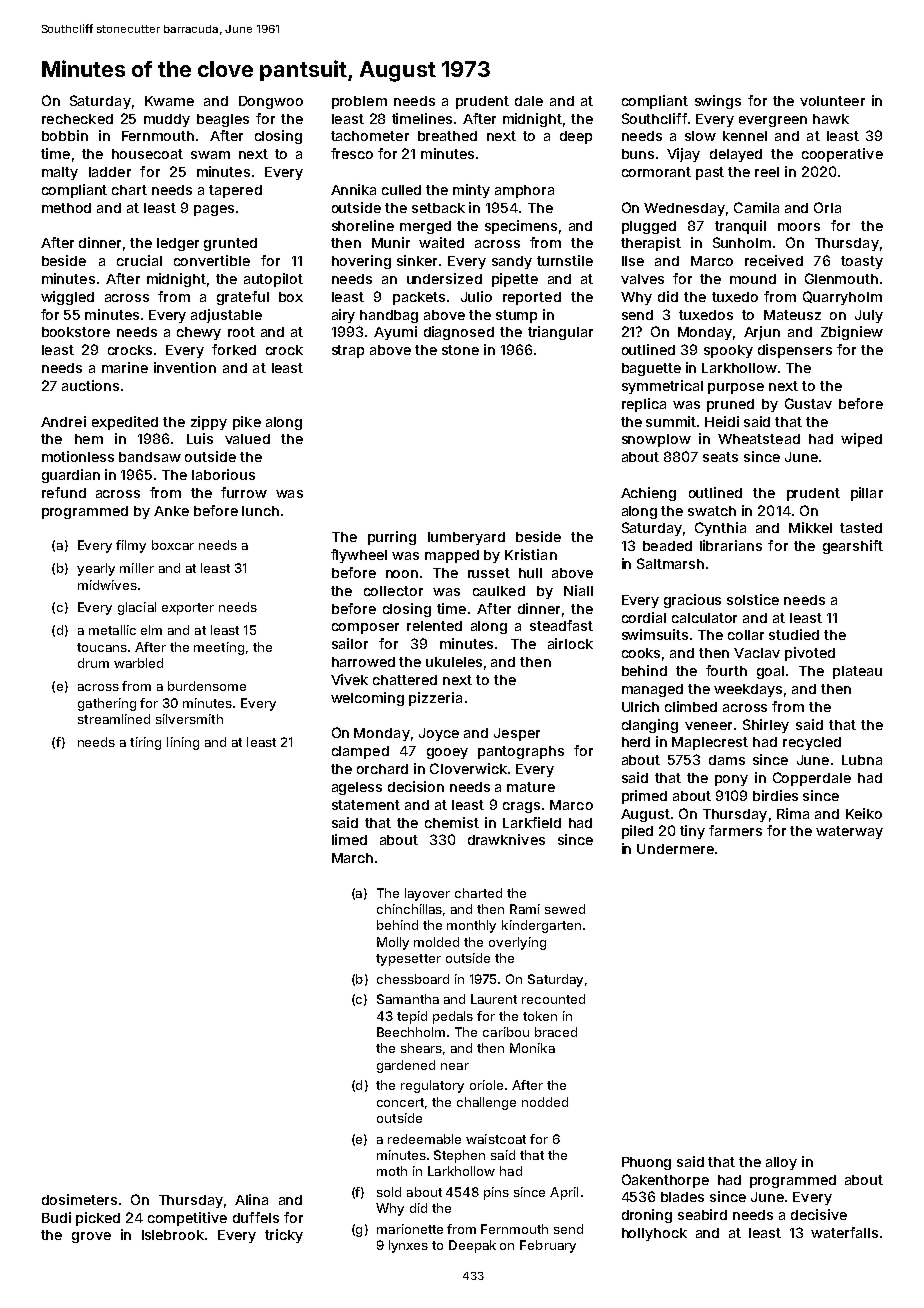 The image size is (924, 1308). I want to click on wiped, so click(861, 440).
